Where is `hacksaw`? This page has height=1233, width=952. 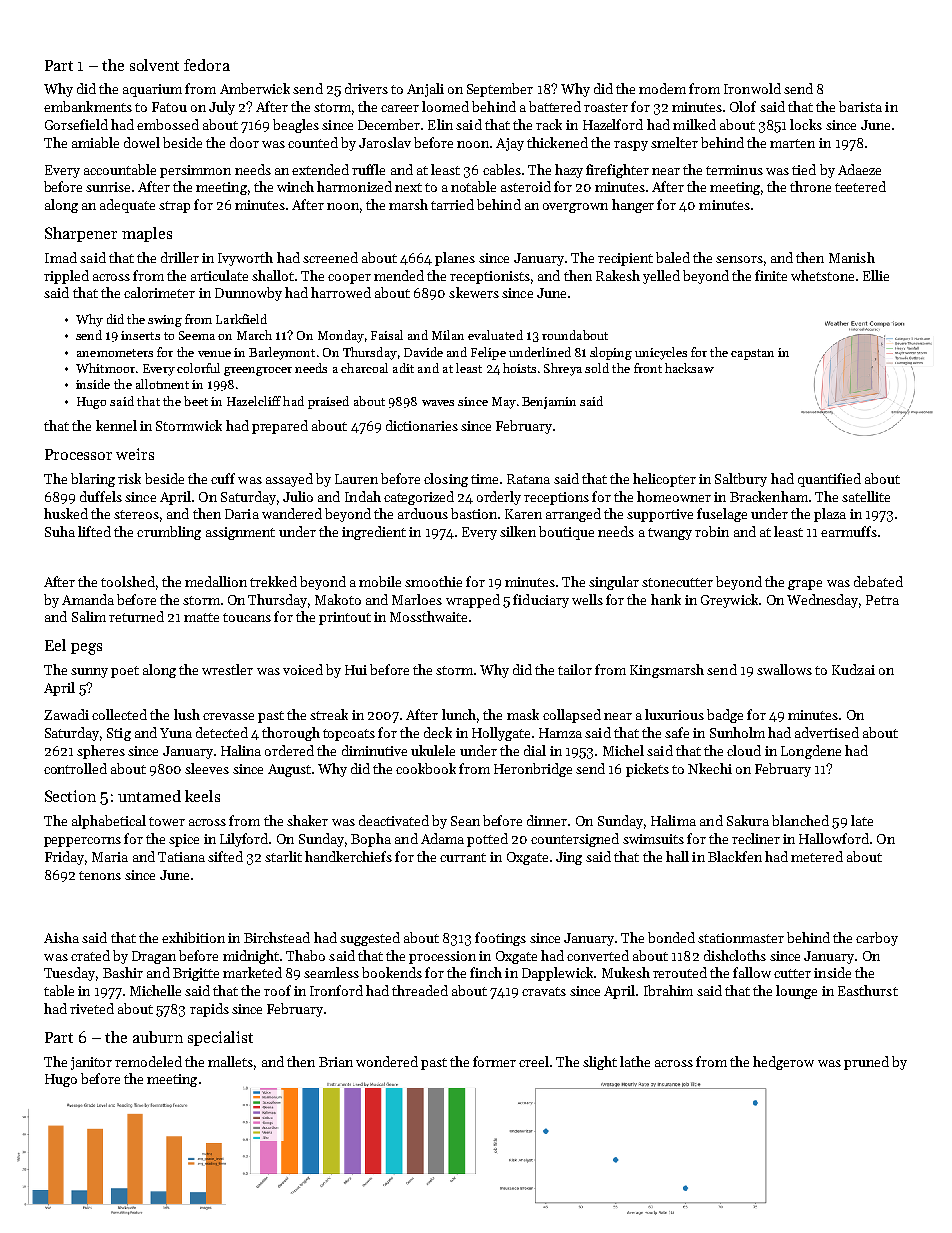 hacksaw is located at coordinates (689, 368).
